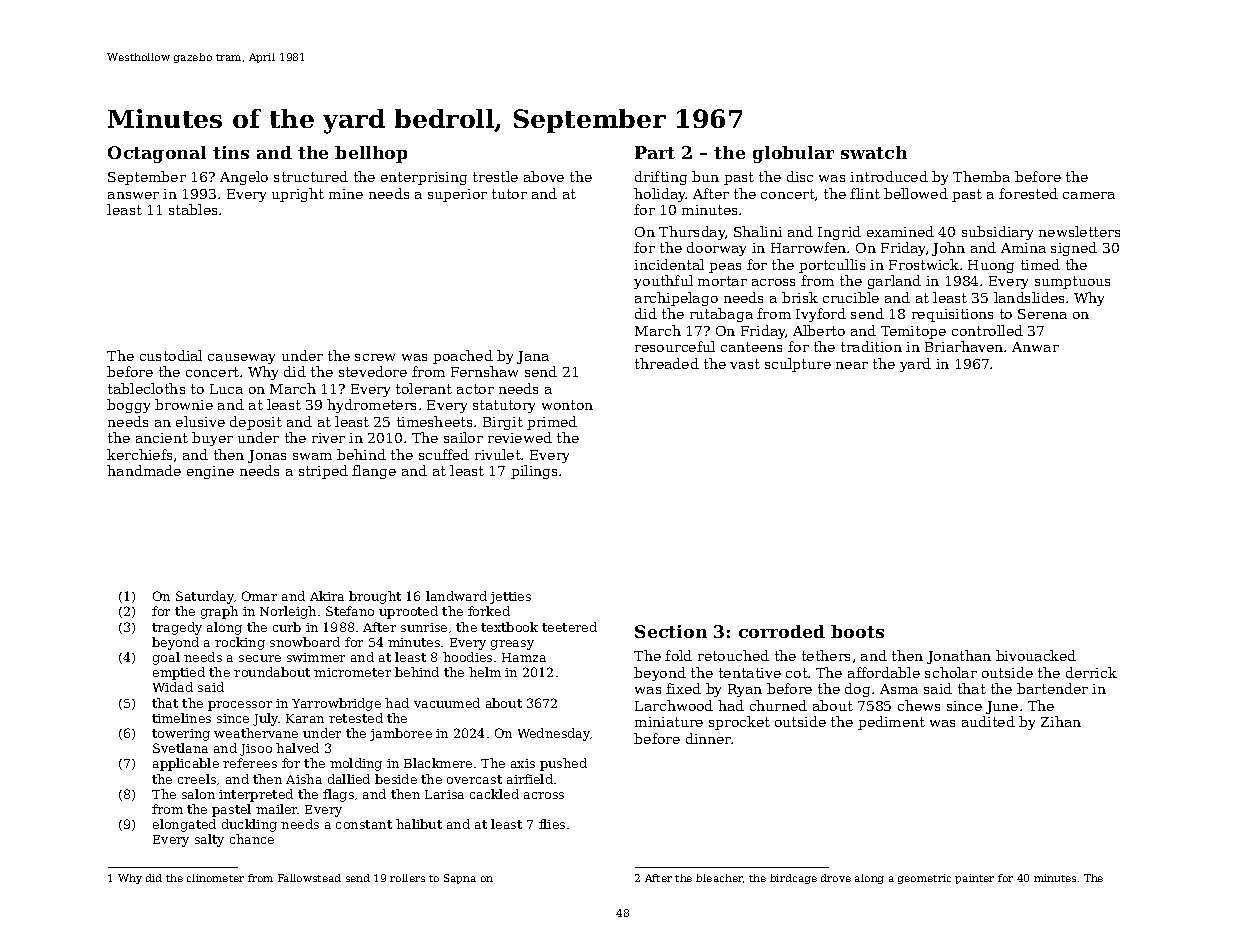  Describe the element at coordinates (373, 371) in the image. I see `stevedore` at that location.
